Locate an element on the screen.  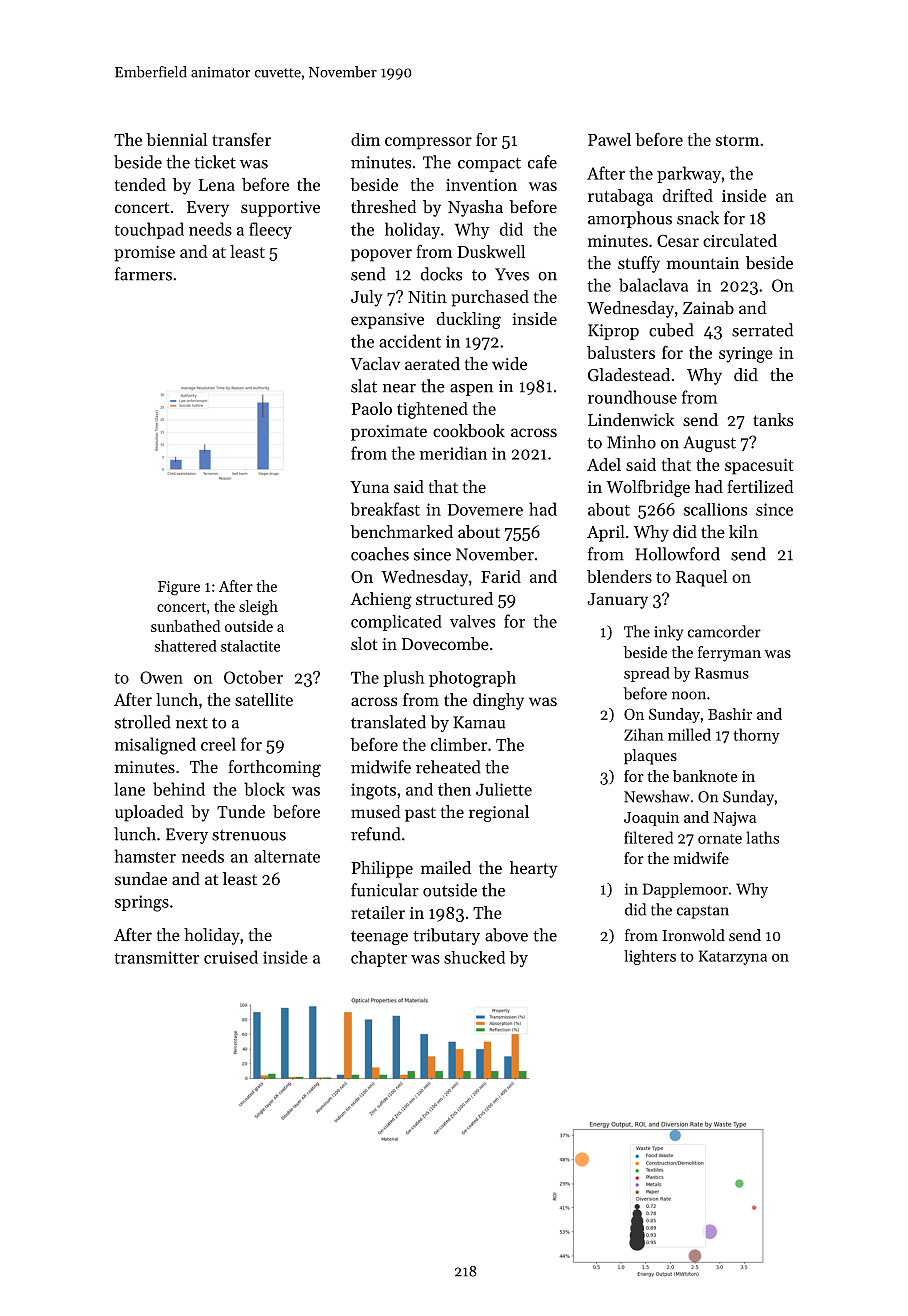
dim is located at coordinates (365, 139).
